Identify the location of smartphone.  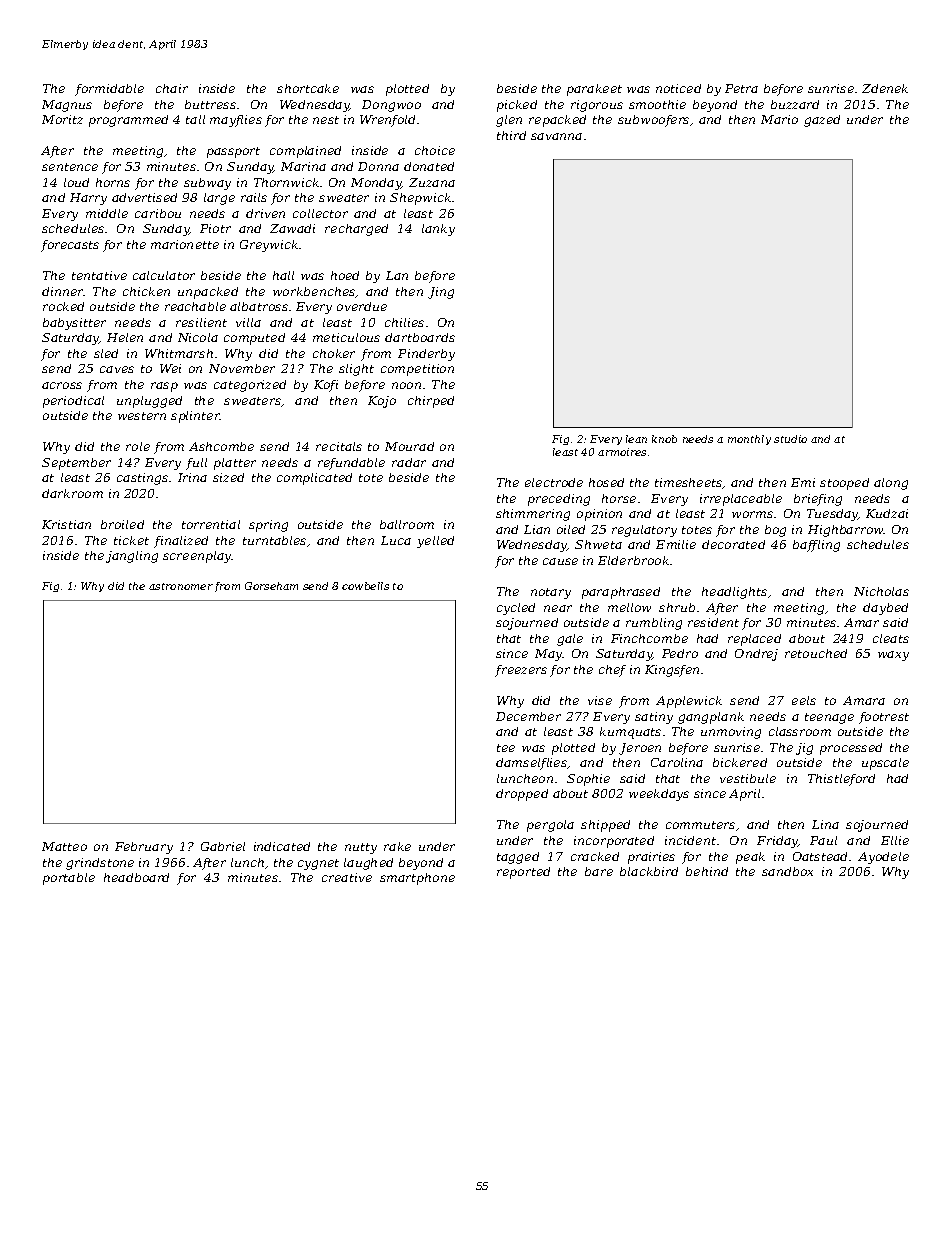
(417, 879).
